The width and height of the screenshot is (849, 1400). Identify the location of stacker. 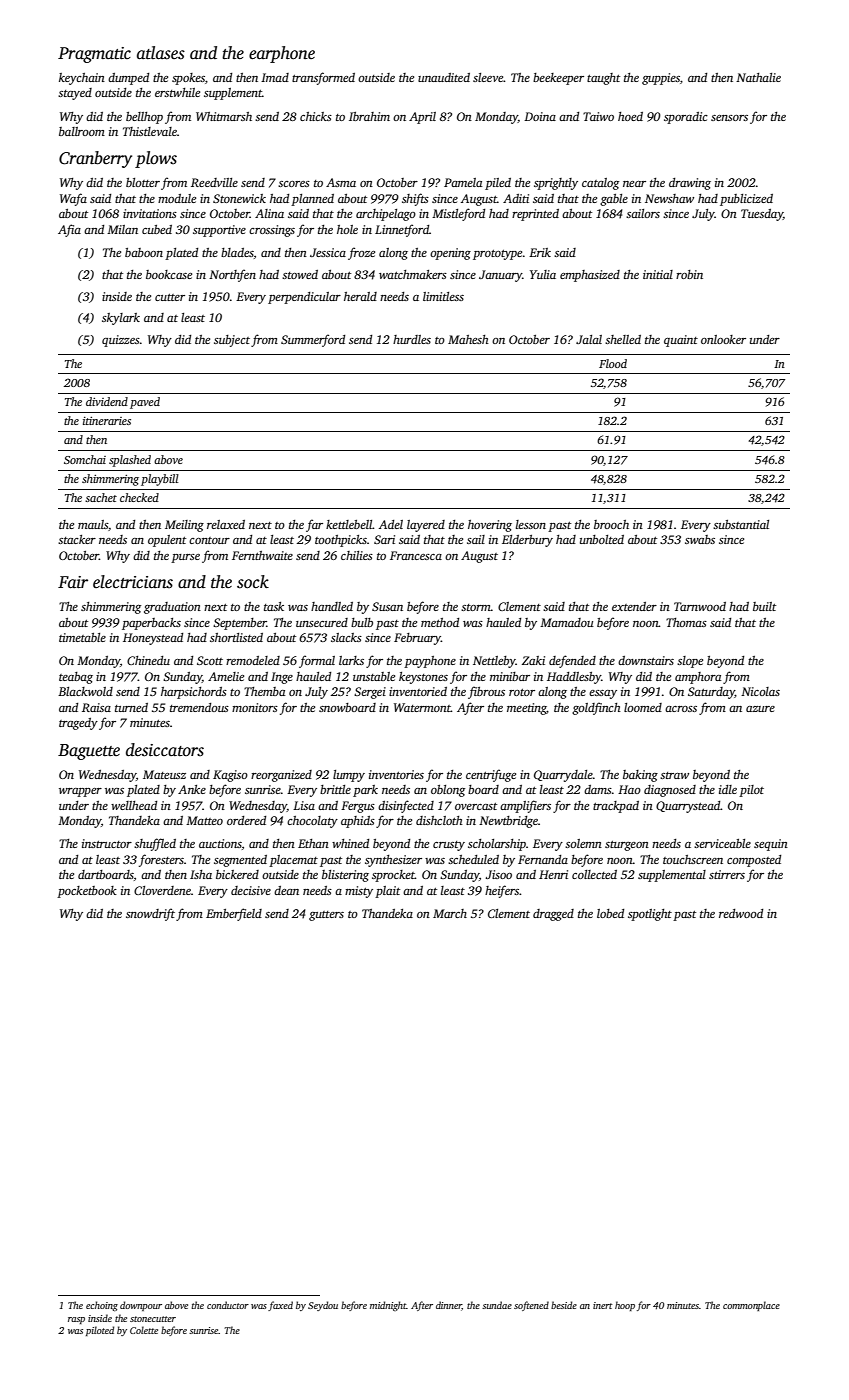
(77, 539).
